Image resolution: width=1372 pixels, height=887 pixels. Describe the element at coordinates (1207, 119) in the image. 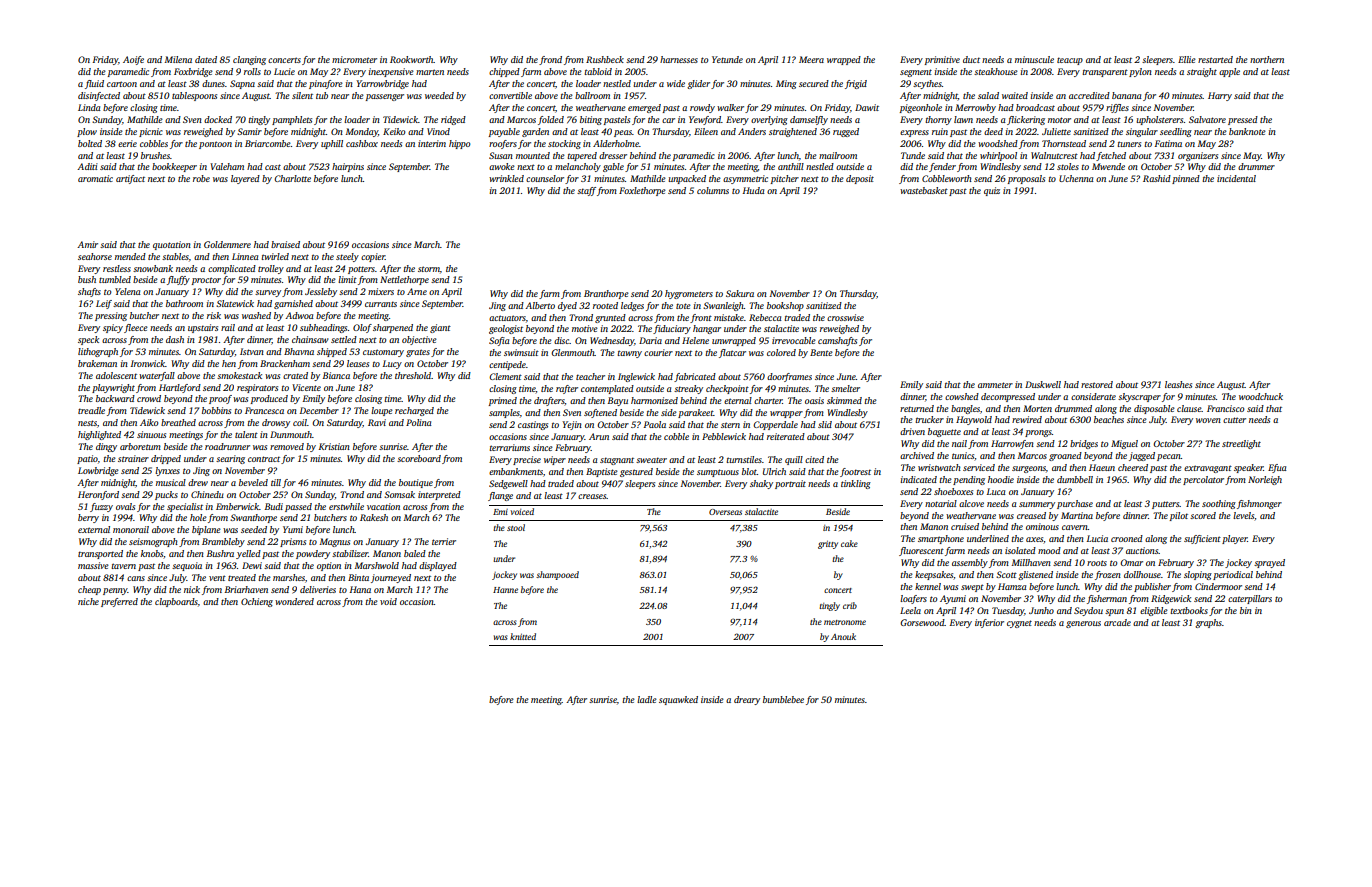

I see `Salvatore` at that location.
